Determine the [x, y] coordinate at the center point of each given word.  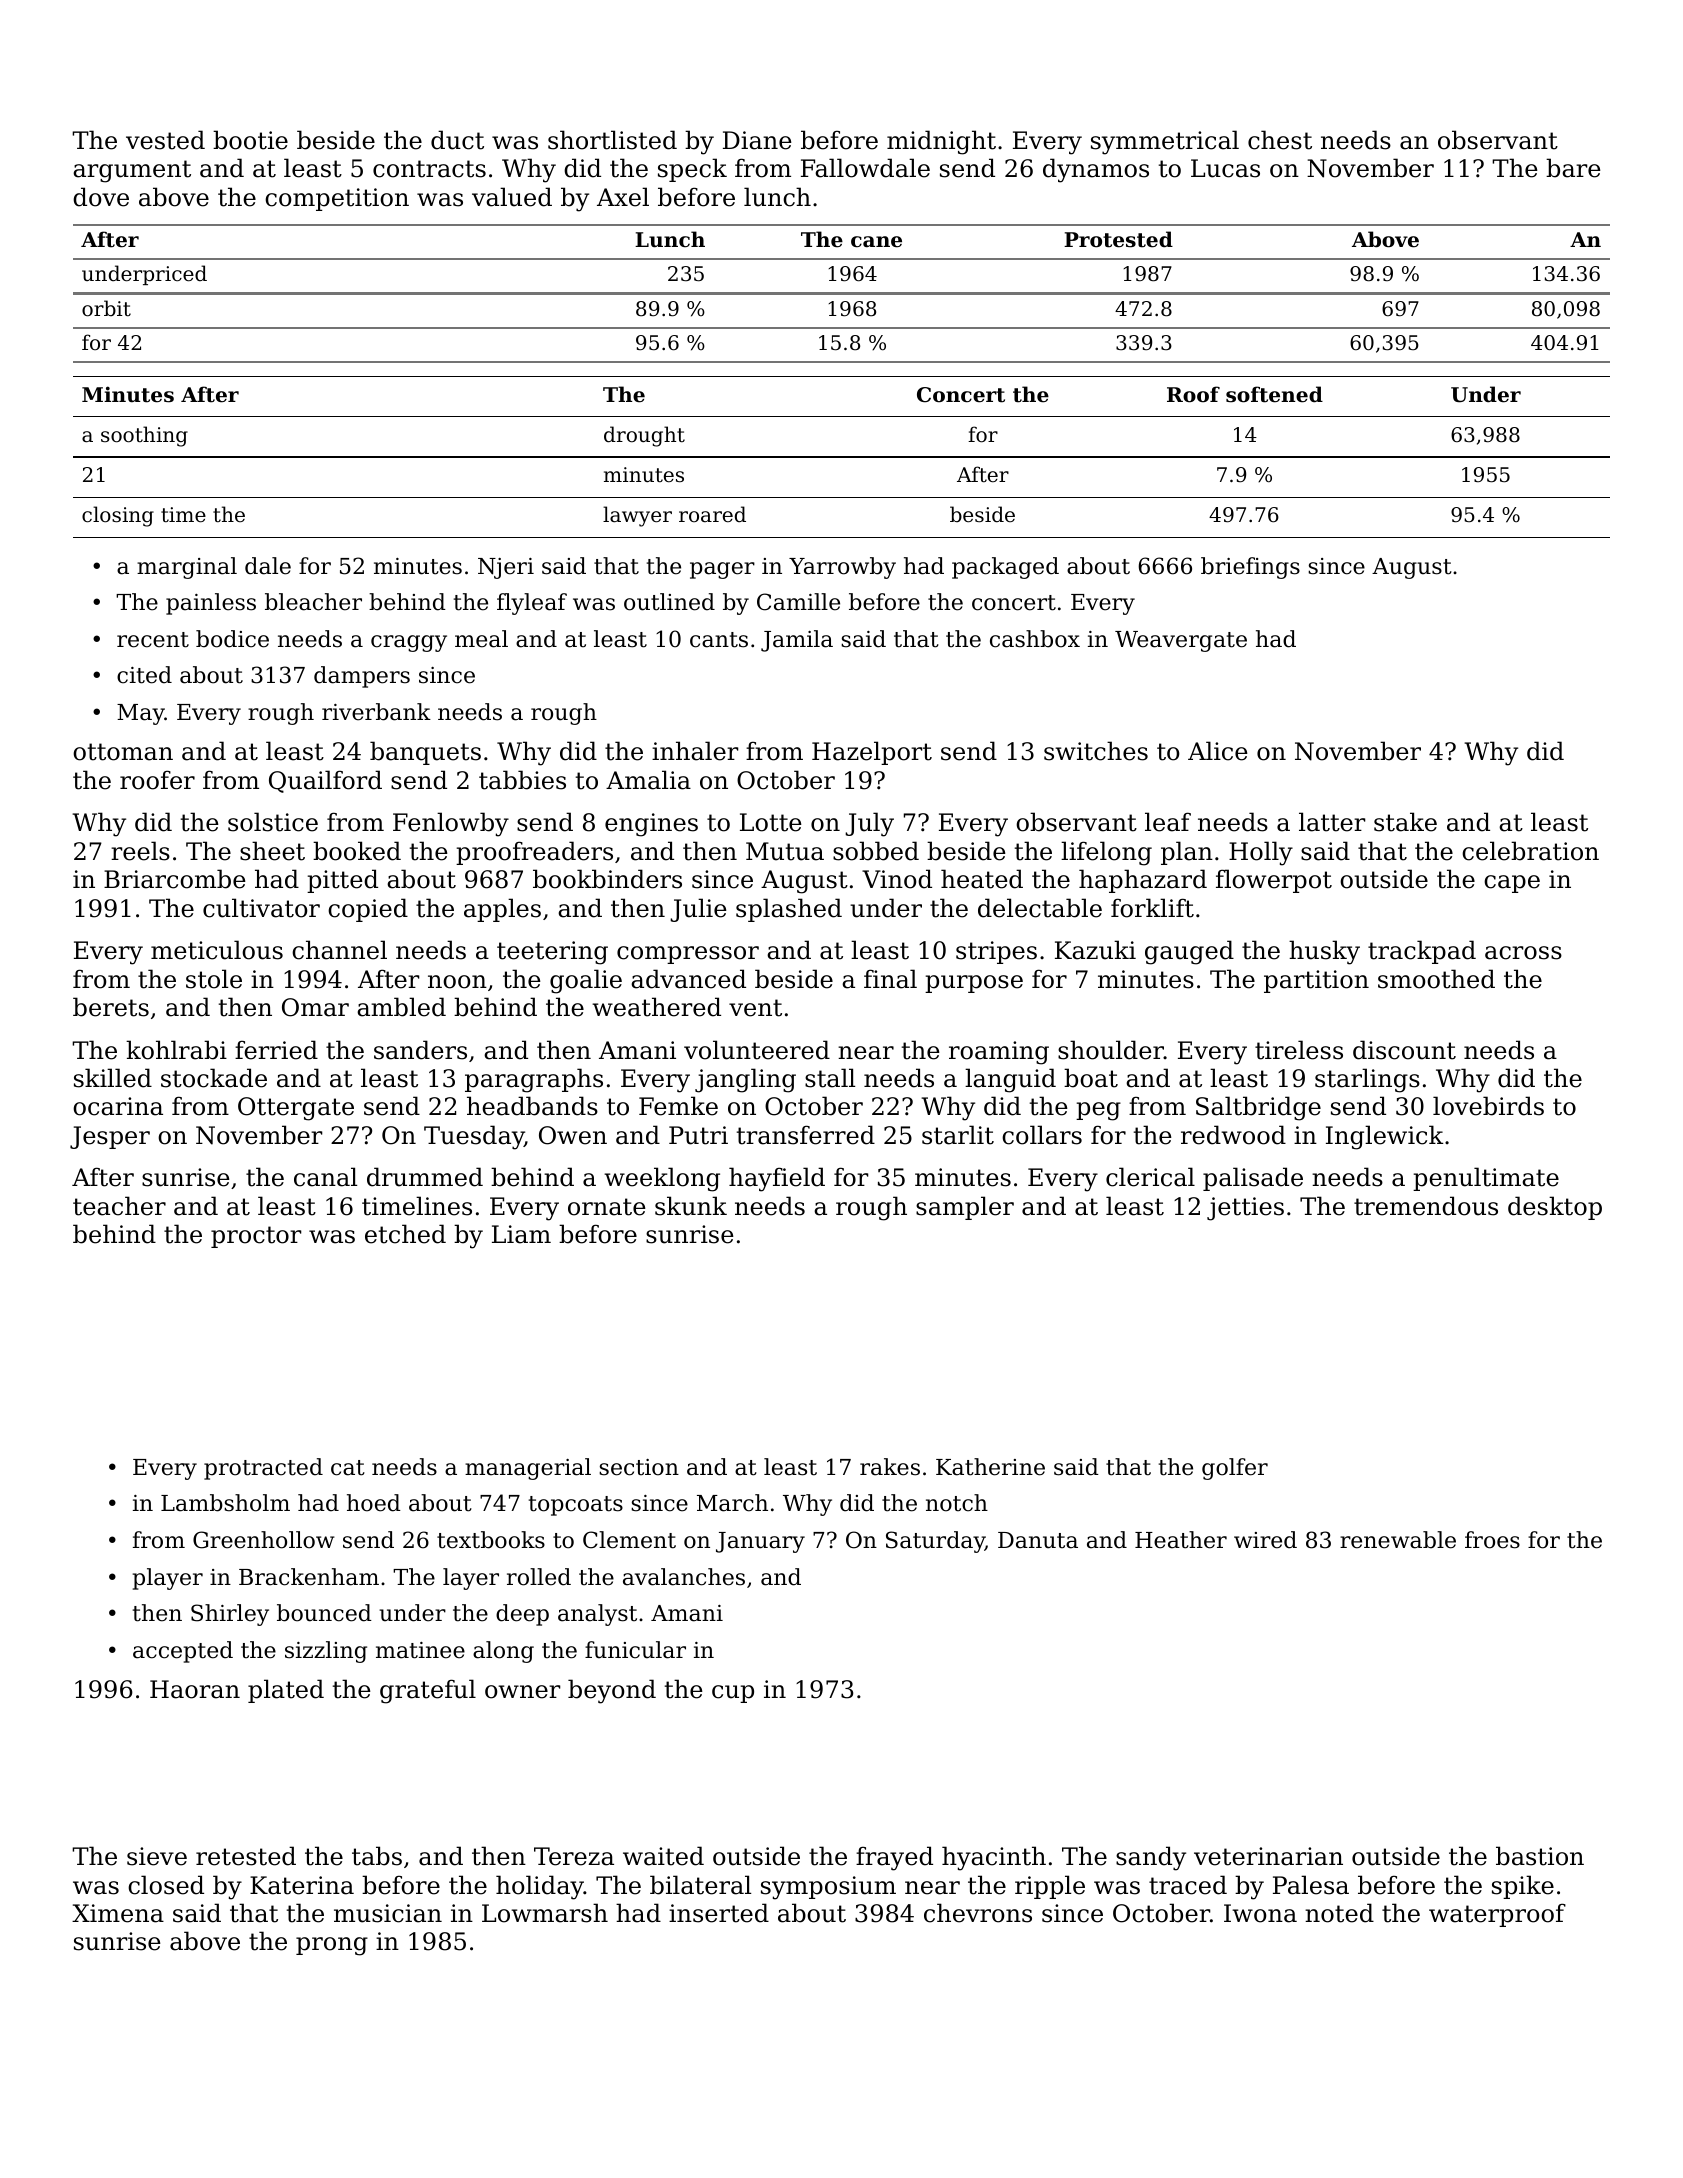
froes [1492, 1540]
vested [165, 140]
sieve [157, 1856]
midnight [941, 142]
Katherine [990, 1467]
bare [1573, 168]
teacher [119, 1206]
